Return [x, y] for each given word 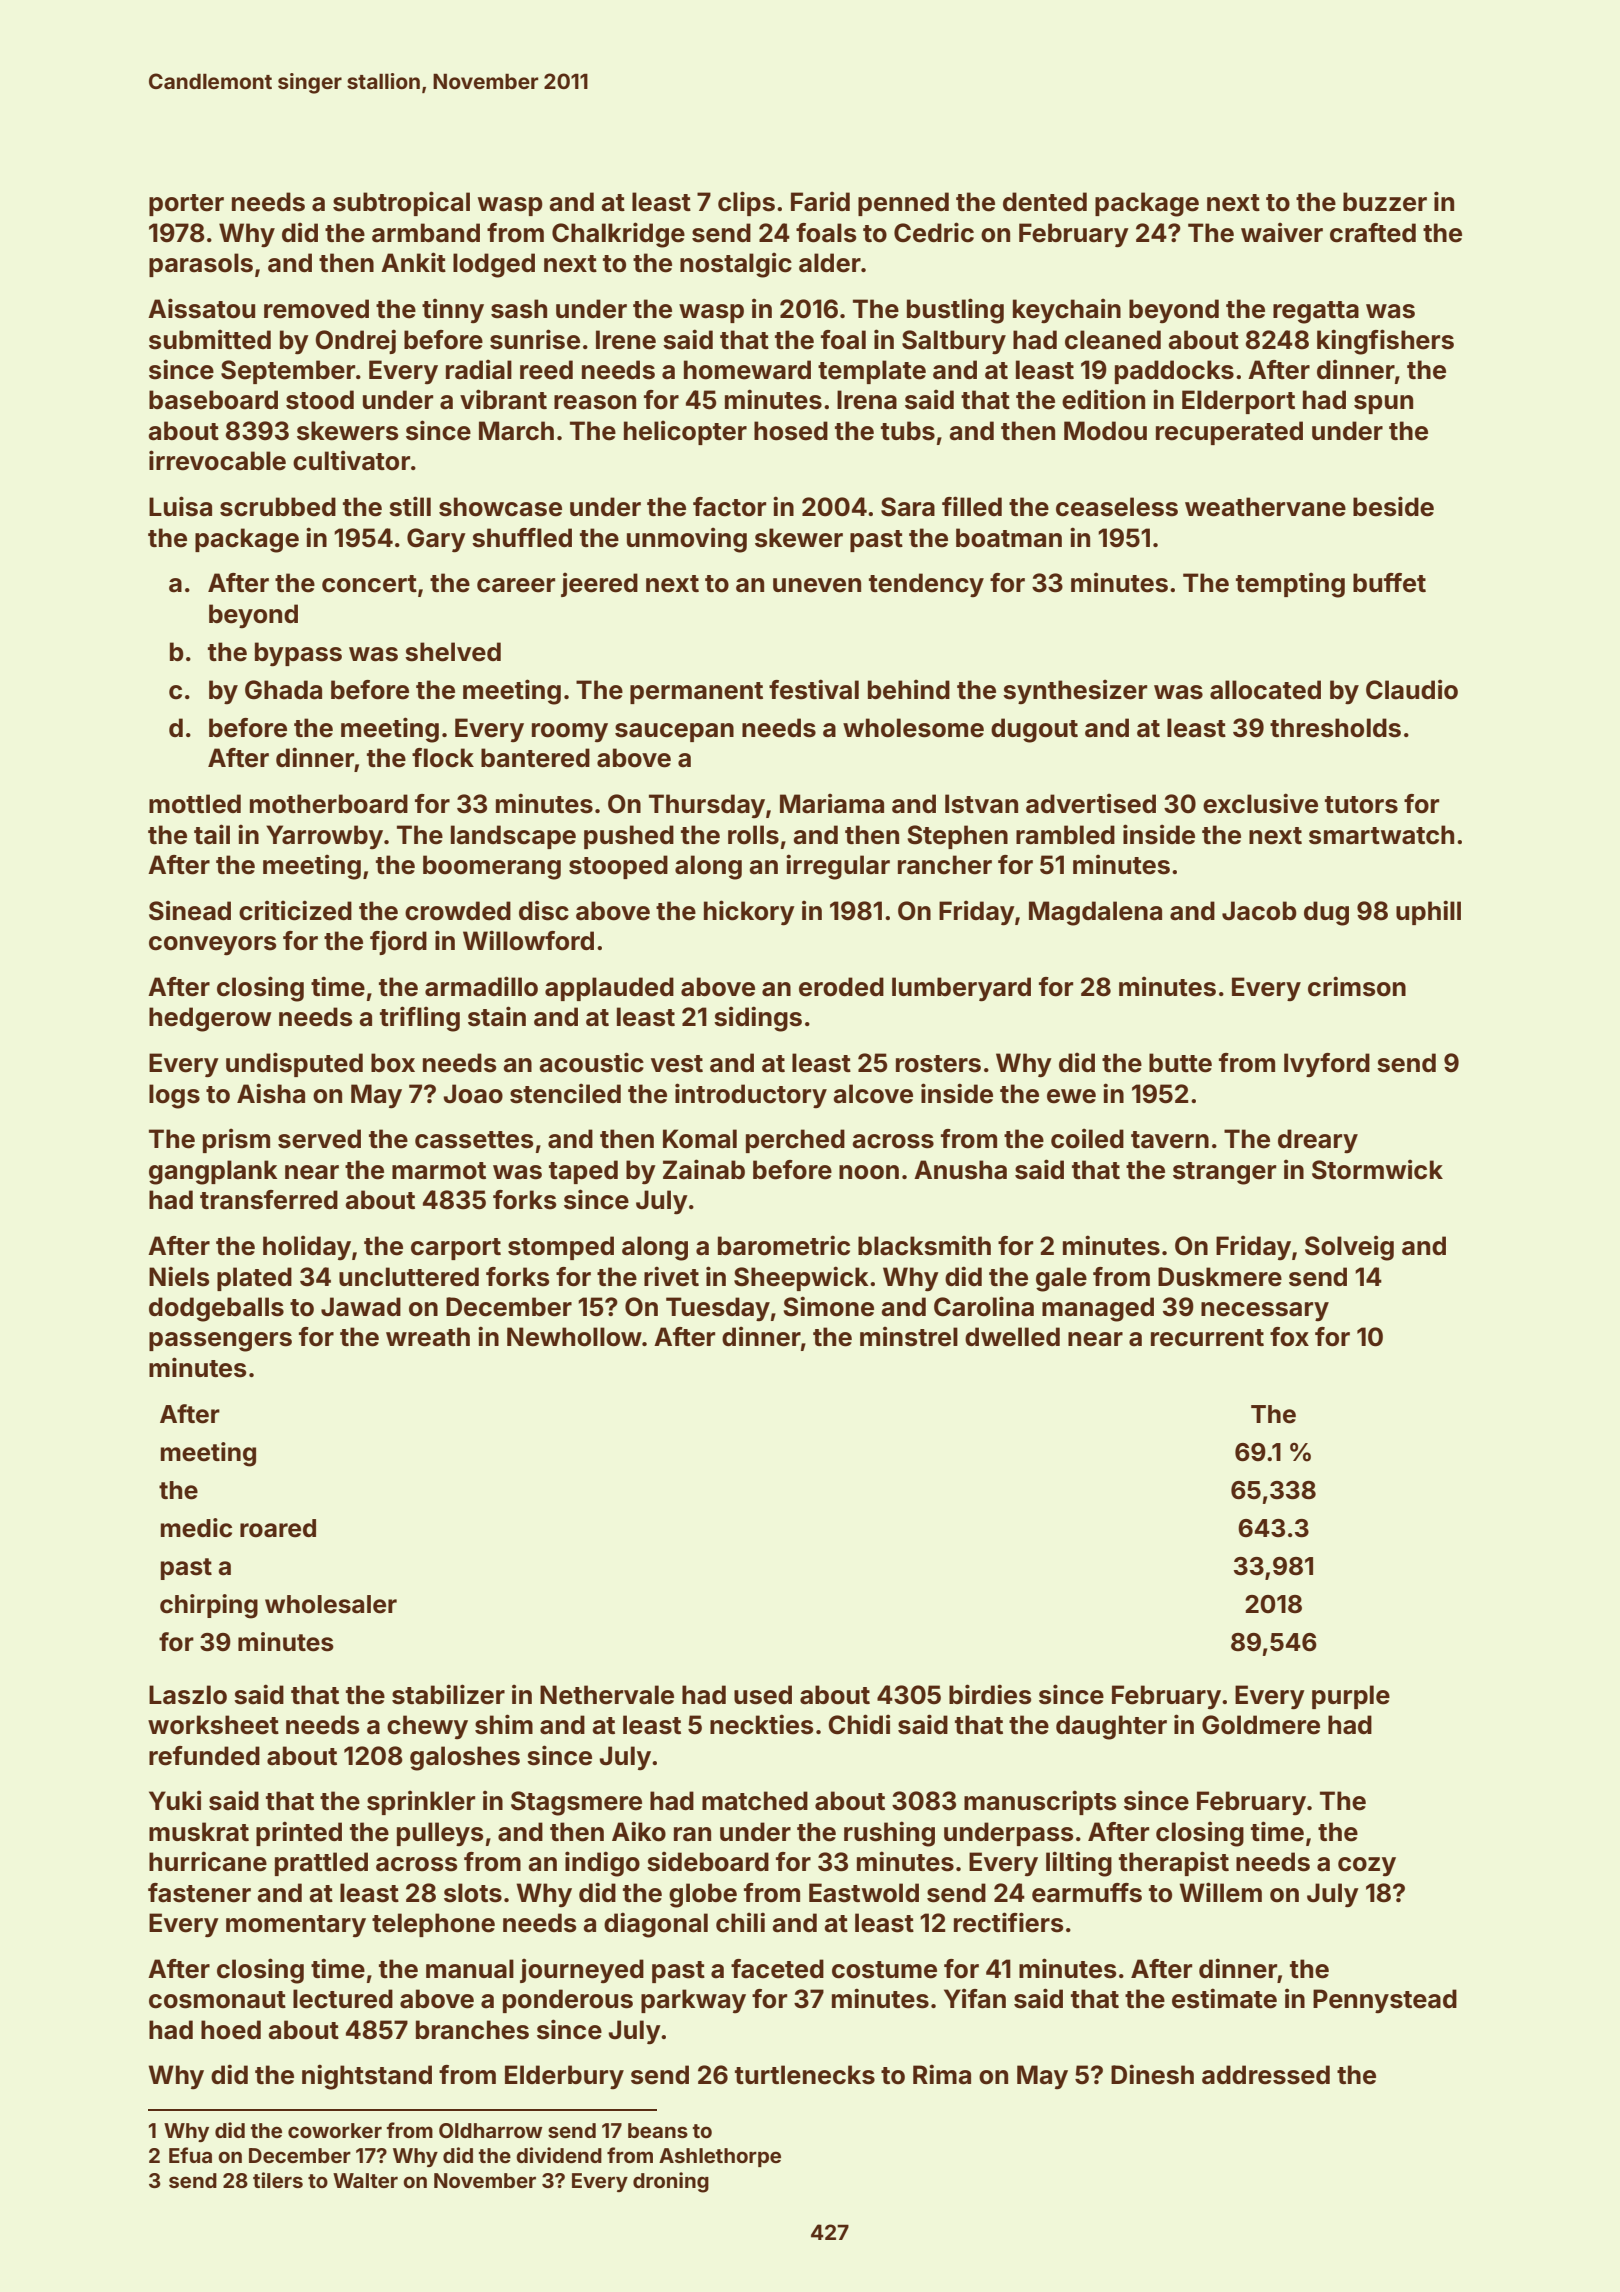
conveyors [213, 946]
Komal [700, 1139]
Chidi [859, 1724]
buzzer [1385, 202]
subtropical [401, 203]
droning [671, 2182]
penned [903, 204]
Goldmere [1261, 1725]
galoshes [465, 1758]
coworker [335, 2130]
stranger [1224, 1173]
